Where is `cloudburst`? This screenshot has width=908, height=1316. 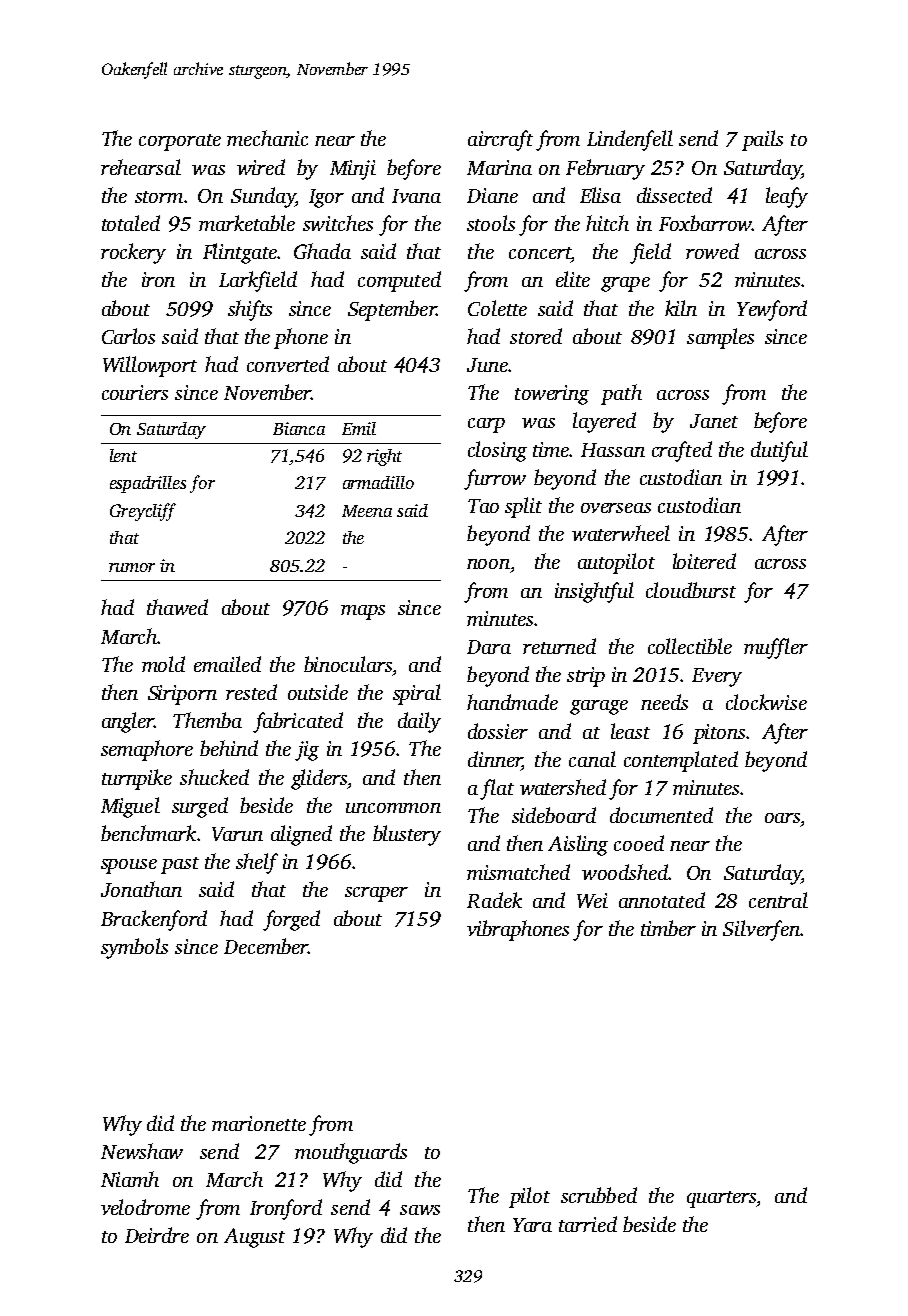 cloudburst is located at coordinates (691, 590).
